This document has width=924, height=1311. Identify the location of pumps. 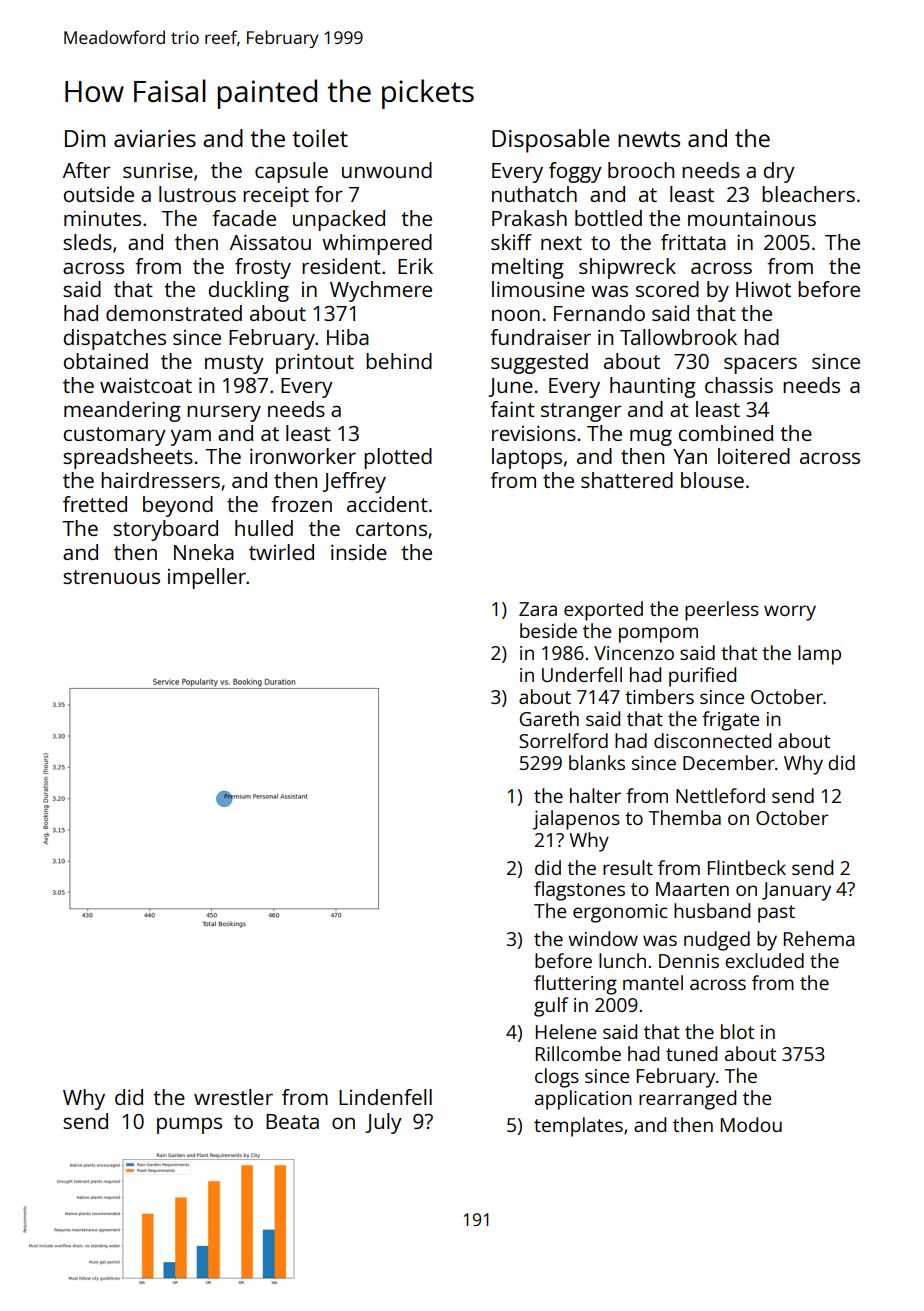
(189, 1125).
